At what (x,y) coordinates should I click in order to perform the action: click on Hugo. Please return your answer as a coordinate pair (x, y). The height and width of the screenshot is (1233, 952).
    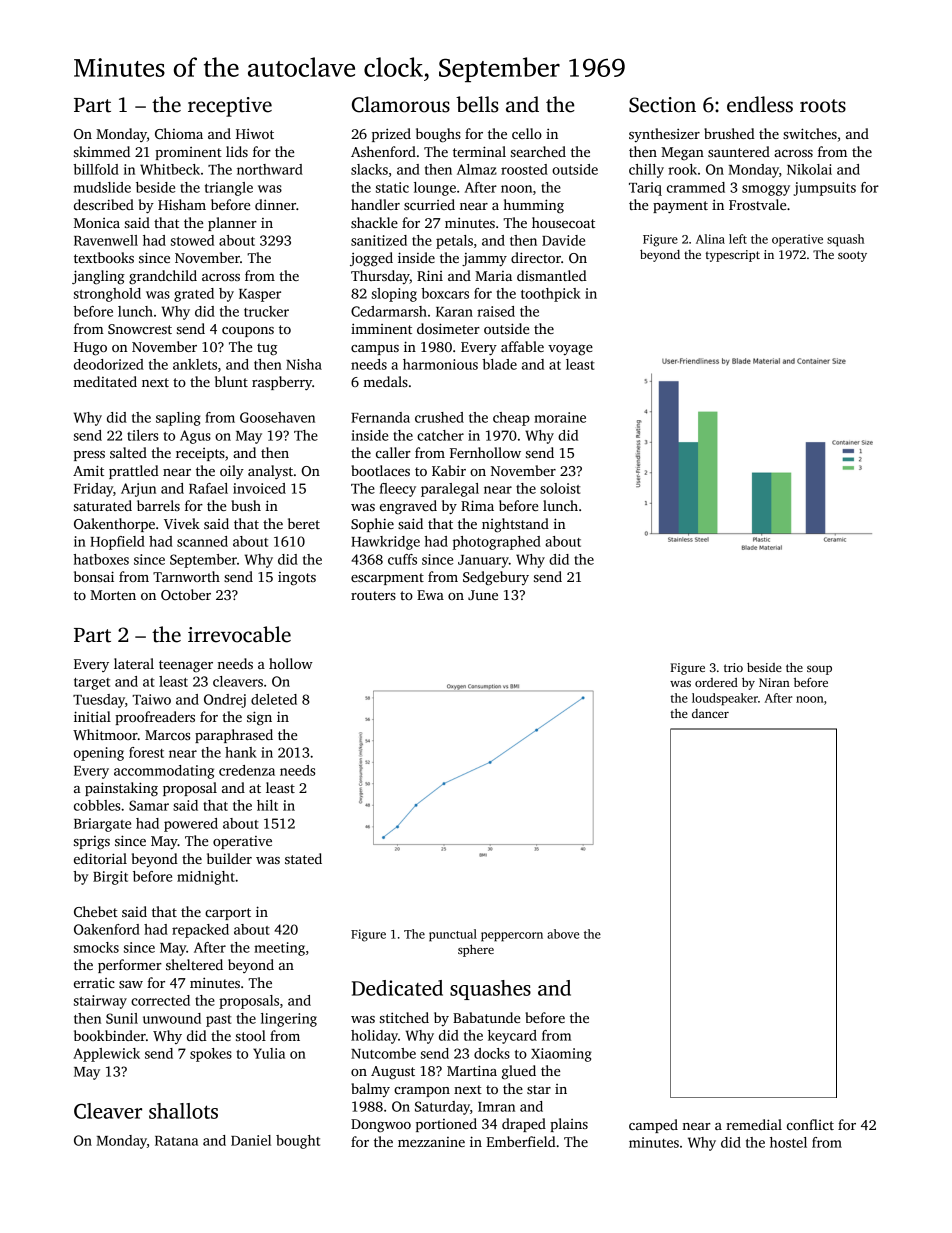
    Looking at the image, I should click on (90, 349).
